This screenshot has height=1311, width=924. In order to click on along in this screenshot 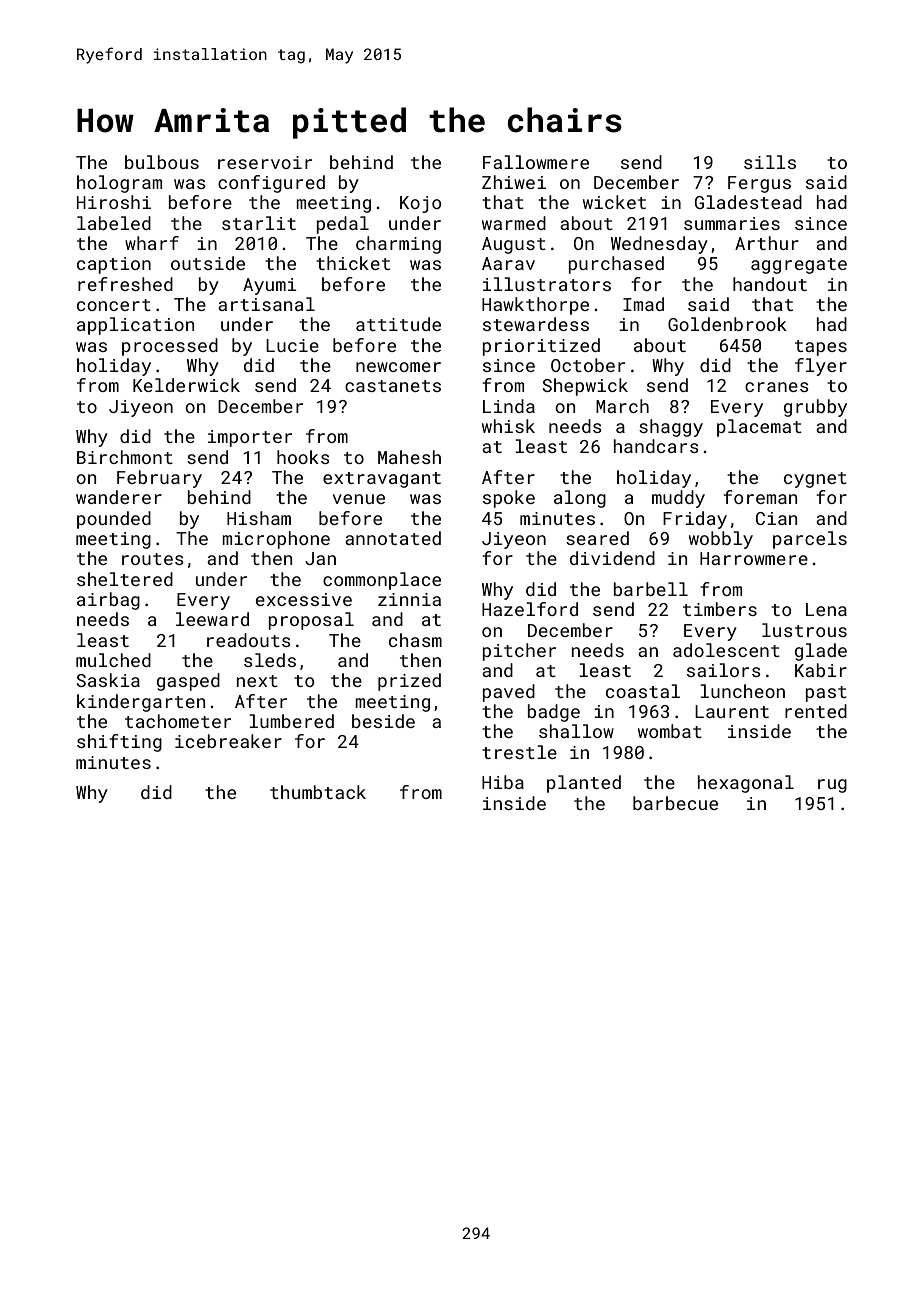, I will do `click(580, 499)`.
